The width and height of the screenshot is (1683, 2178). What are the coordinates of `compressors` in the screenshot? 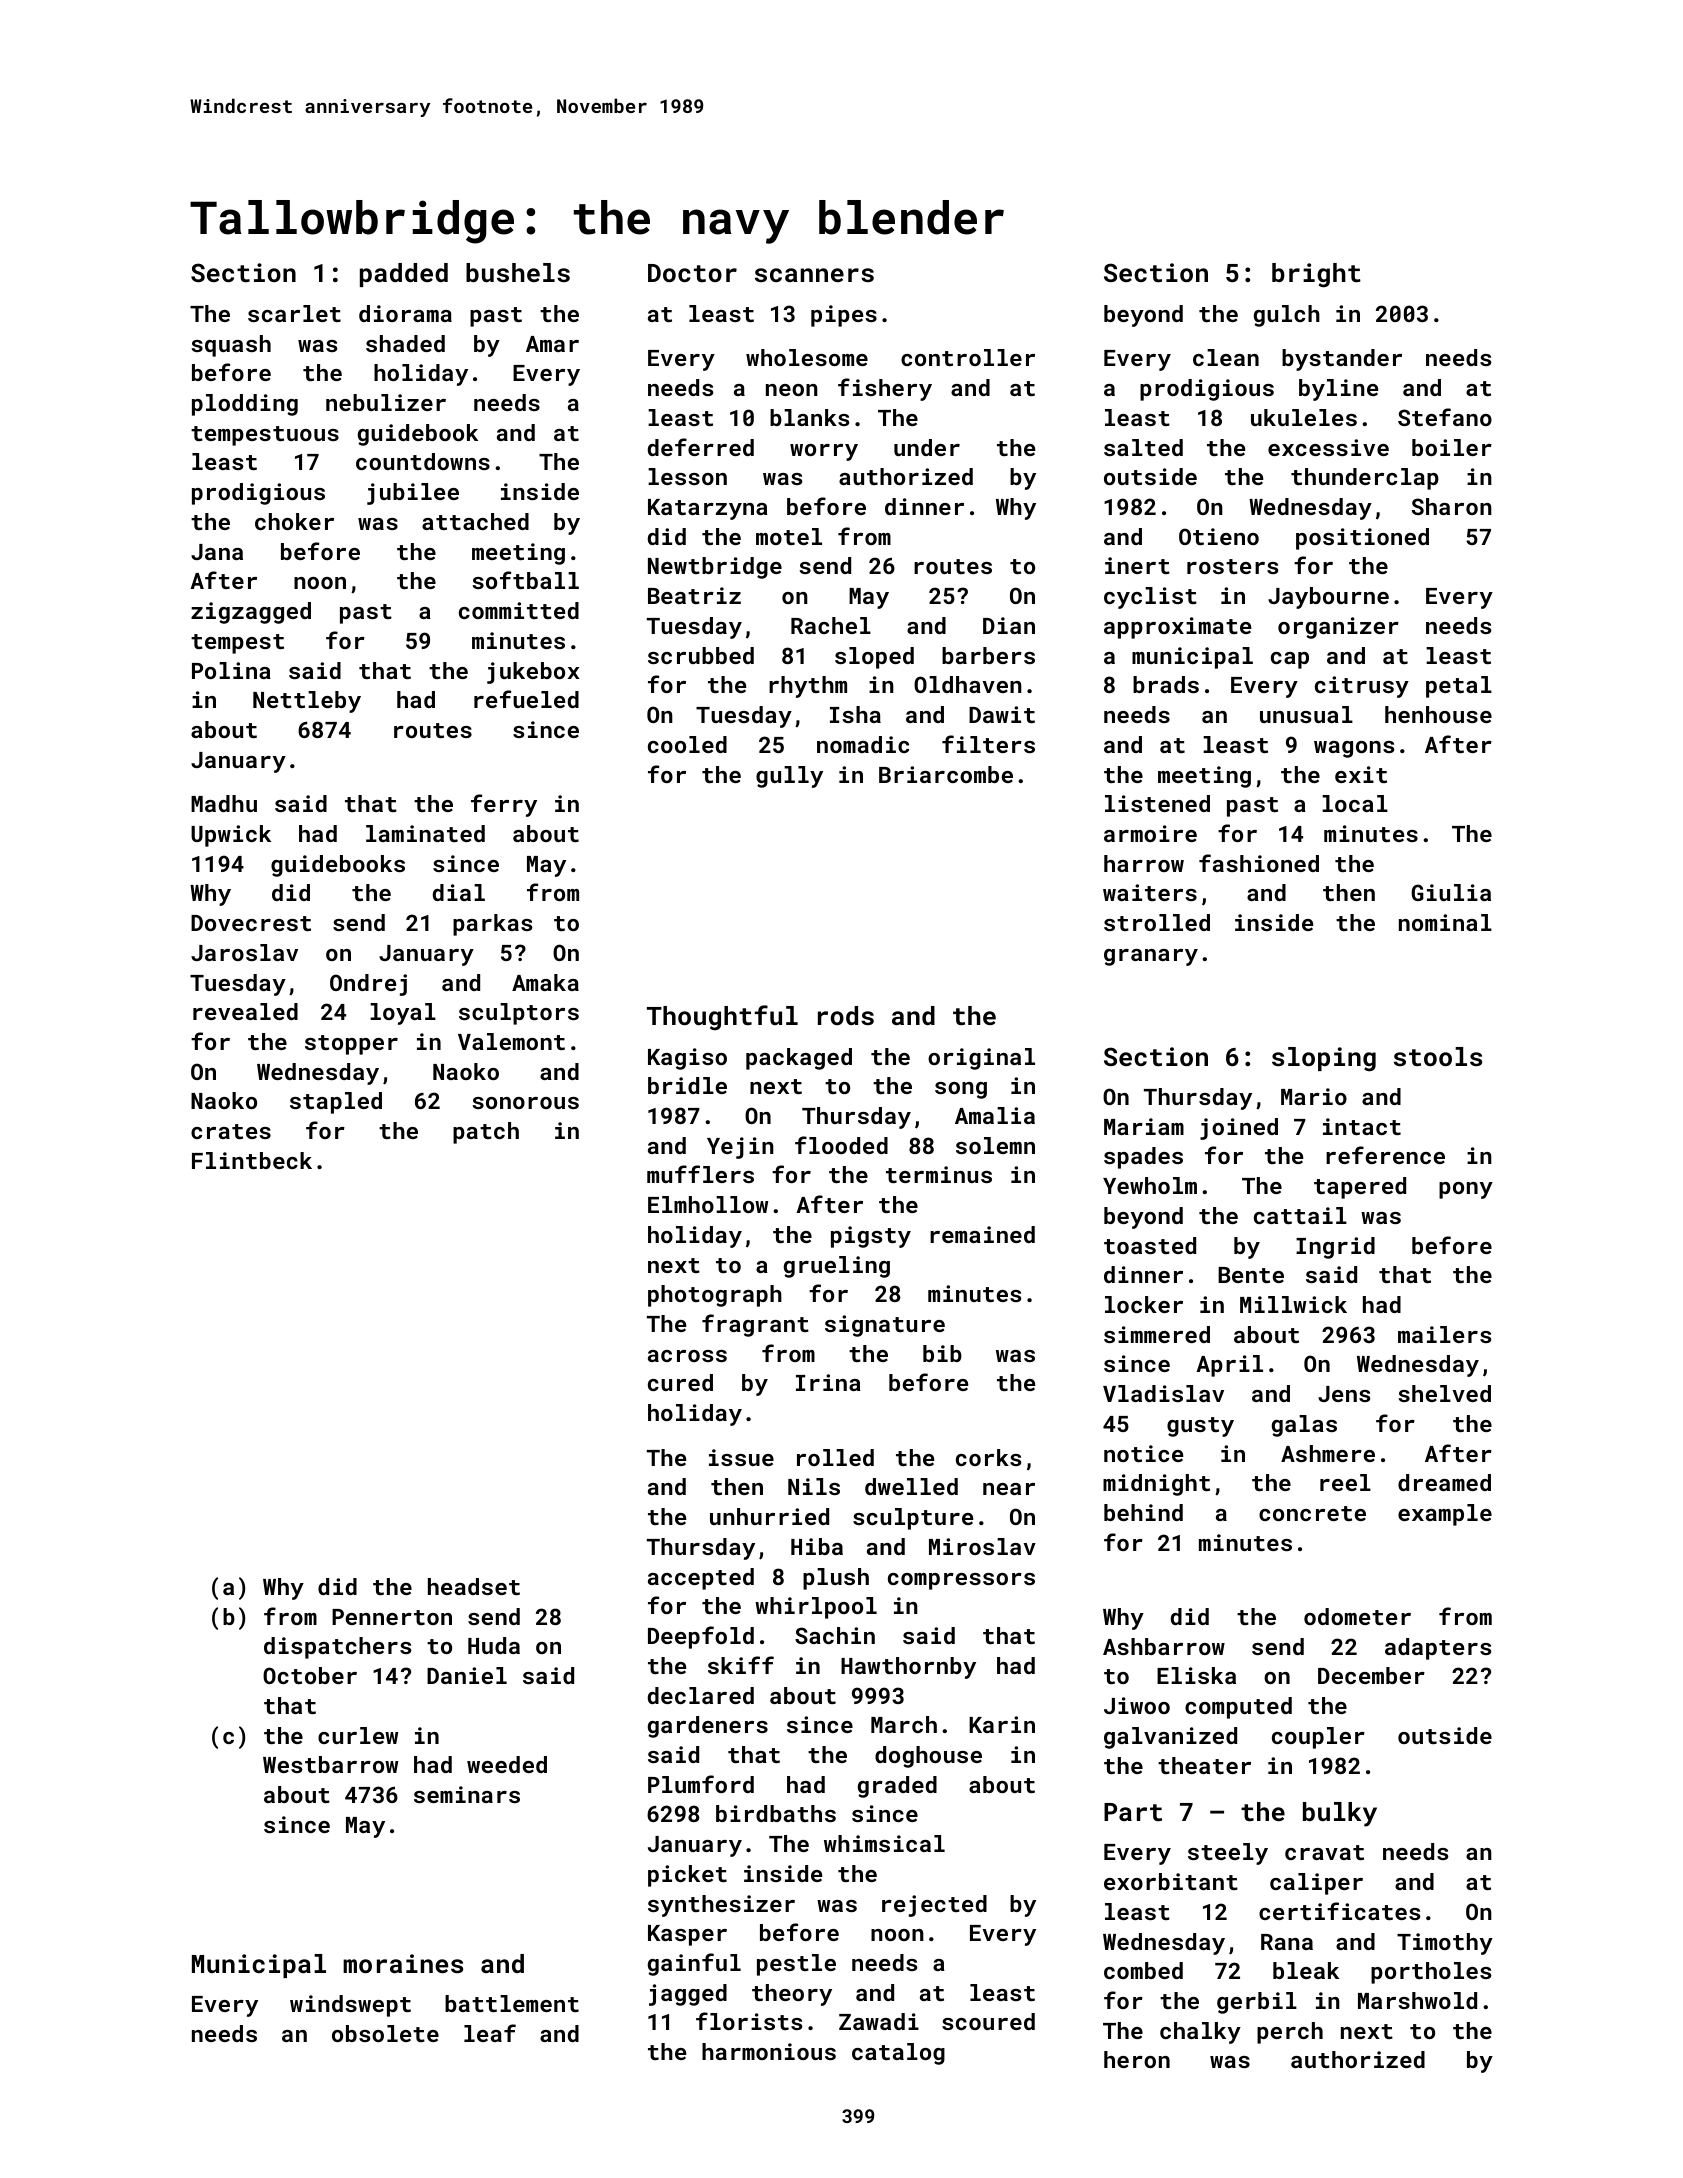 It's located at (961, 1581).
